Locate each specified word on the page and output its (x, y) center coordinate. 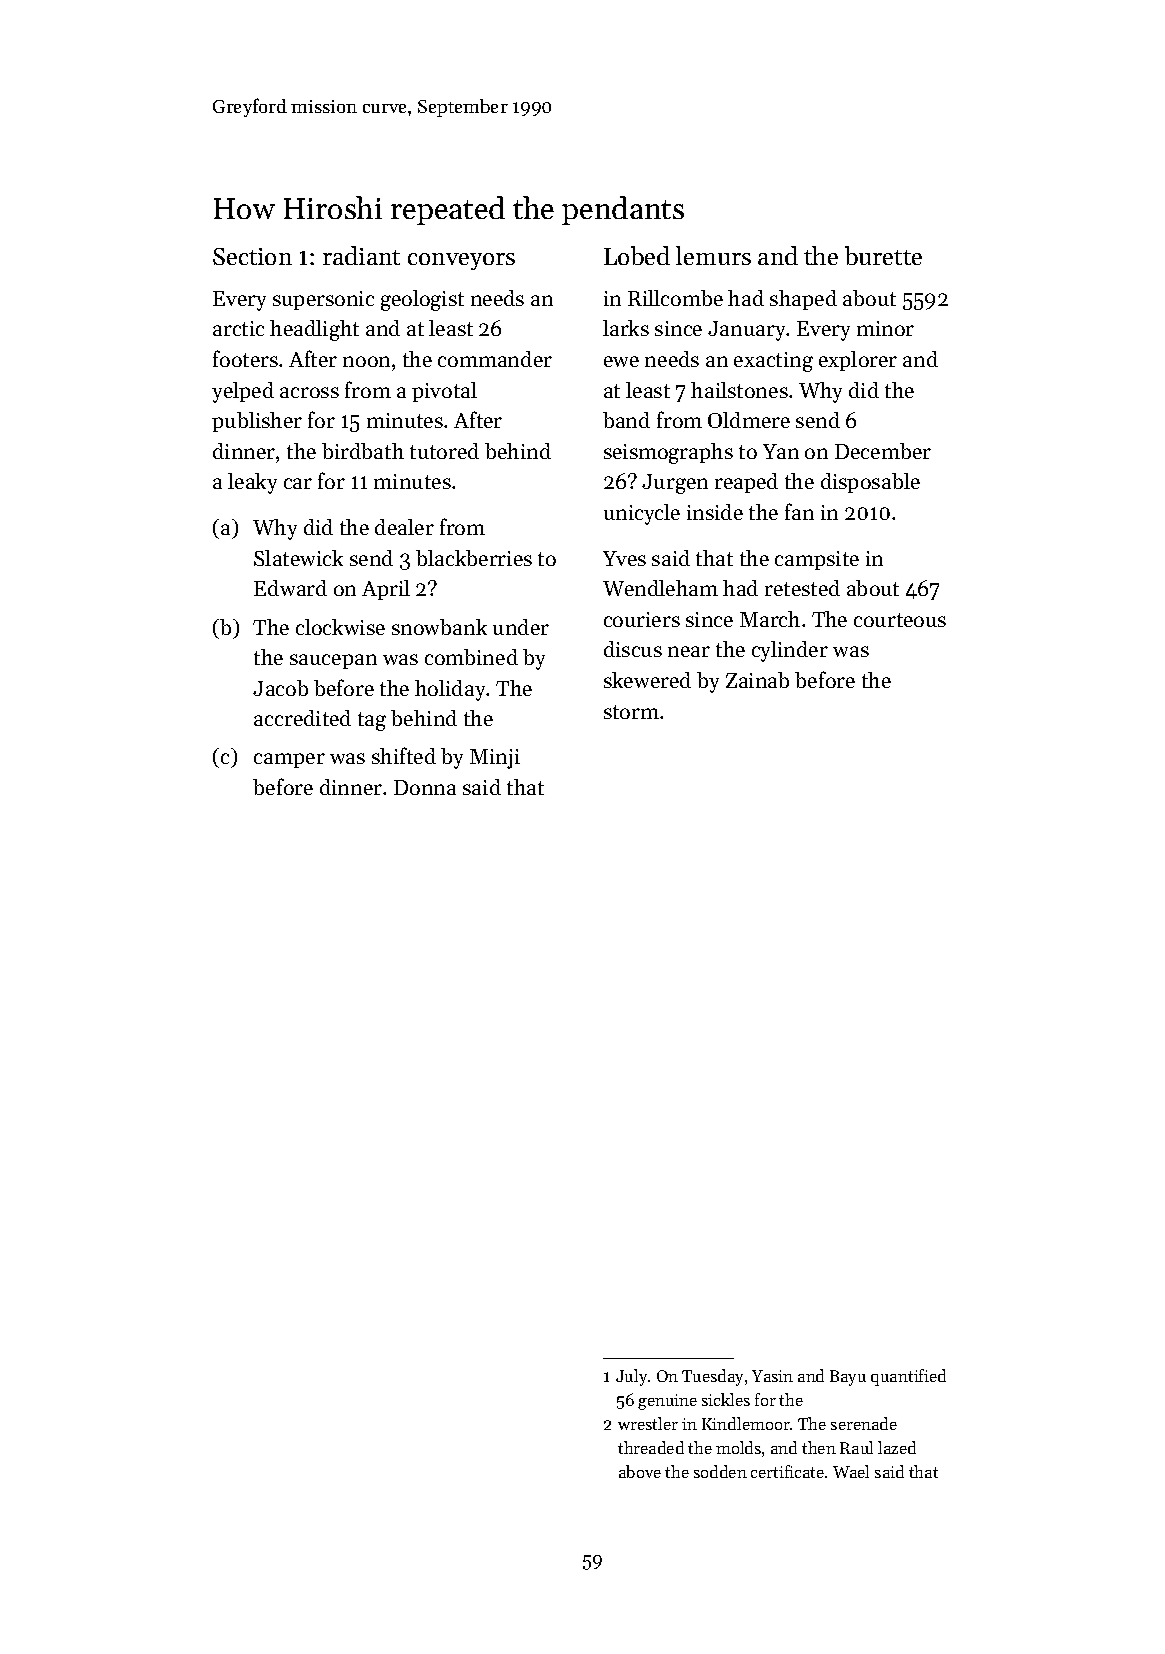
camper (289, 760)
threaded (651, 1447)
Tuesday (712, 1377)
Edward (290, 588)
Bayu (848, 1378)
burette (883, 255)
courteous (900, 620)
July (631, 1377)
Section (252, 256)
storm (631, 712)
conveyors (461, 261)
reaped (746, 483)
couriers (642, 619)
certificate (787, 1471)
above (640, 1471)
